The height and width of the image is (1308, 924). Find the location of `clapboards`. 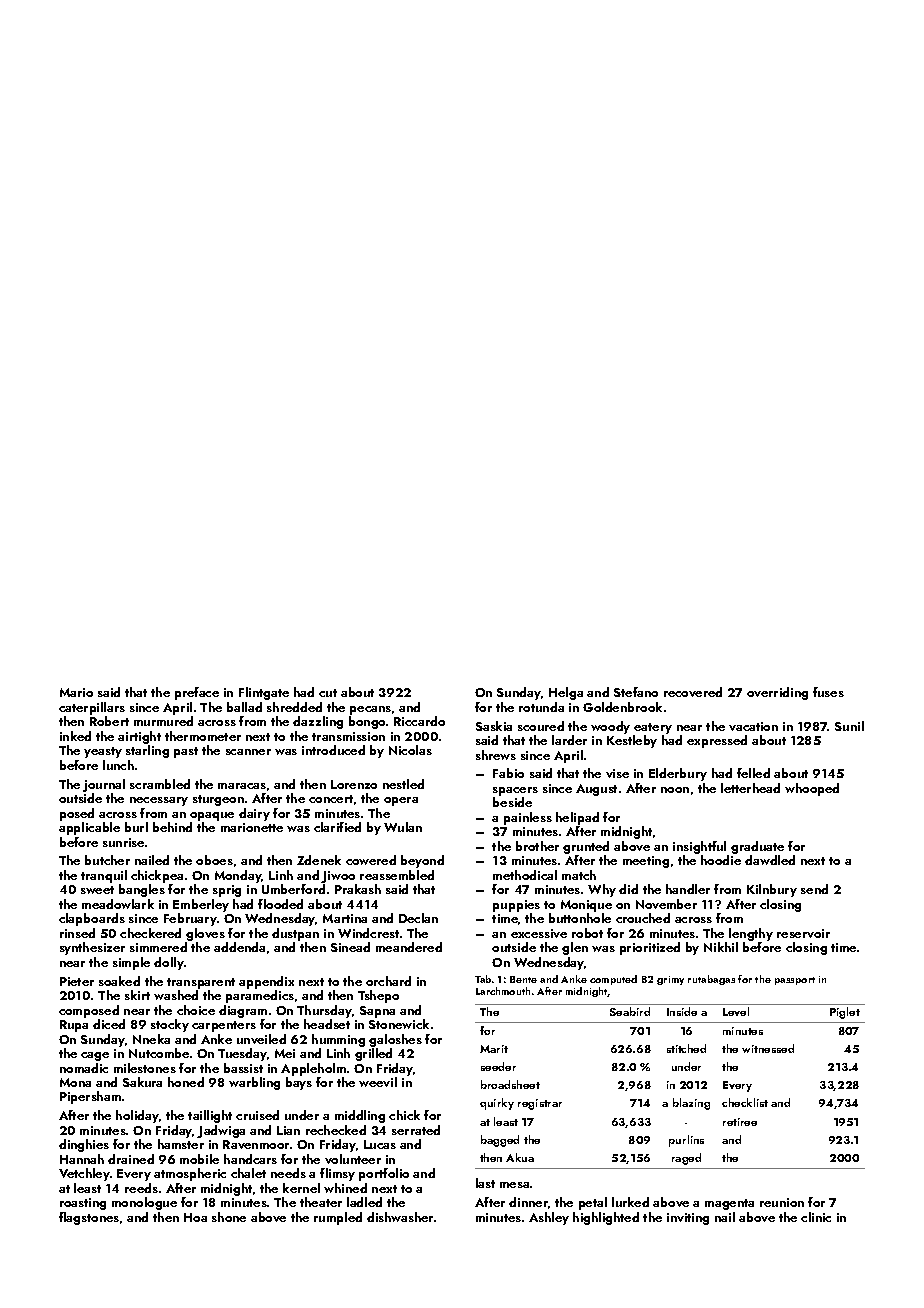

clapboards is located at coordinates (92, 919).
